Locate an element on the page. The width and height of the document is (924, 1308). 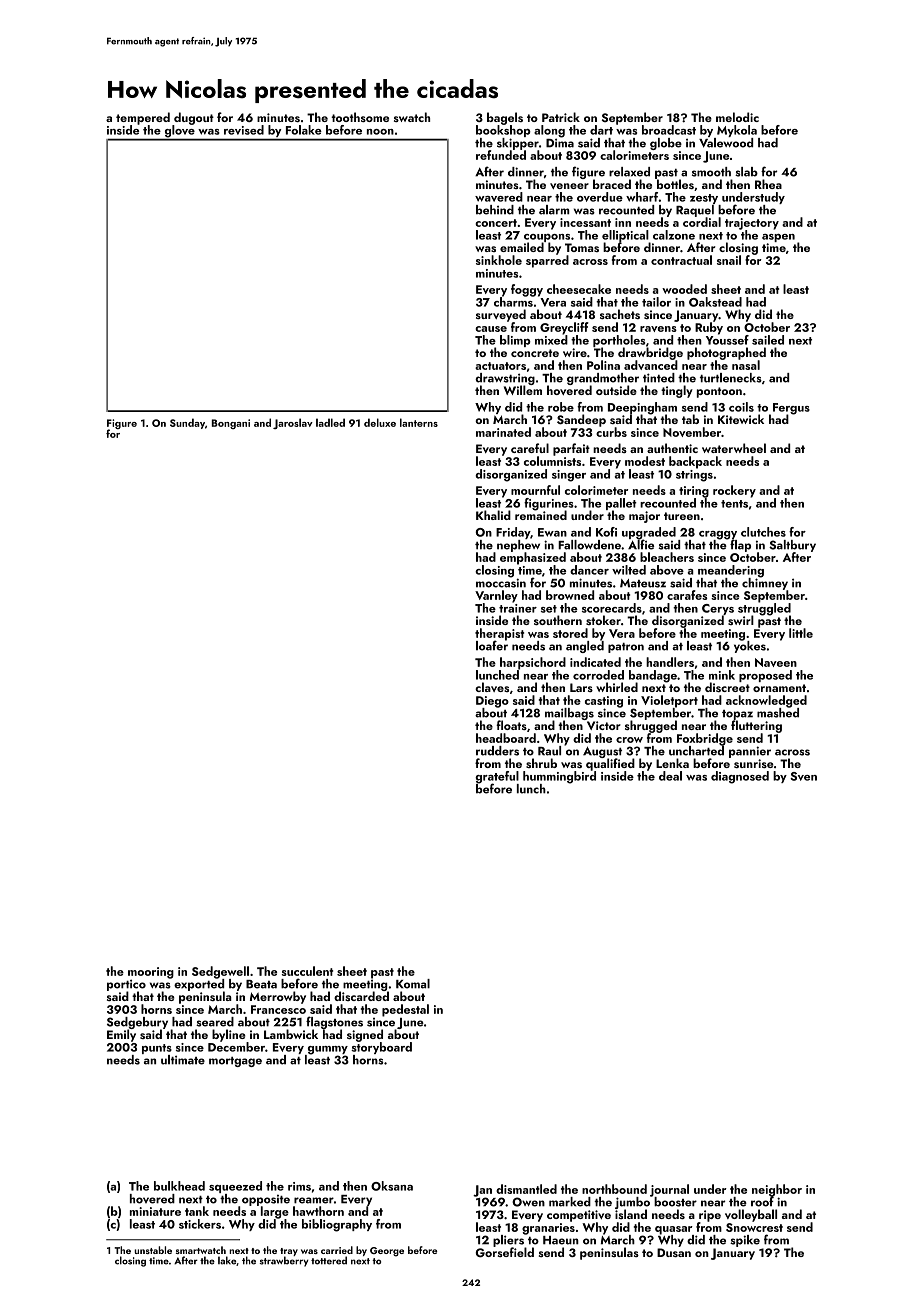
wharf is located at coordinates (642, 197).
